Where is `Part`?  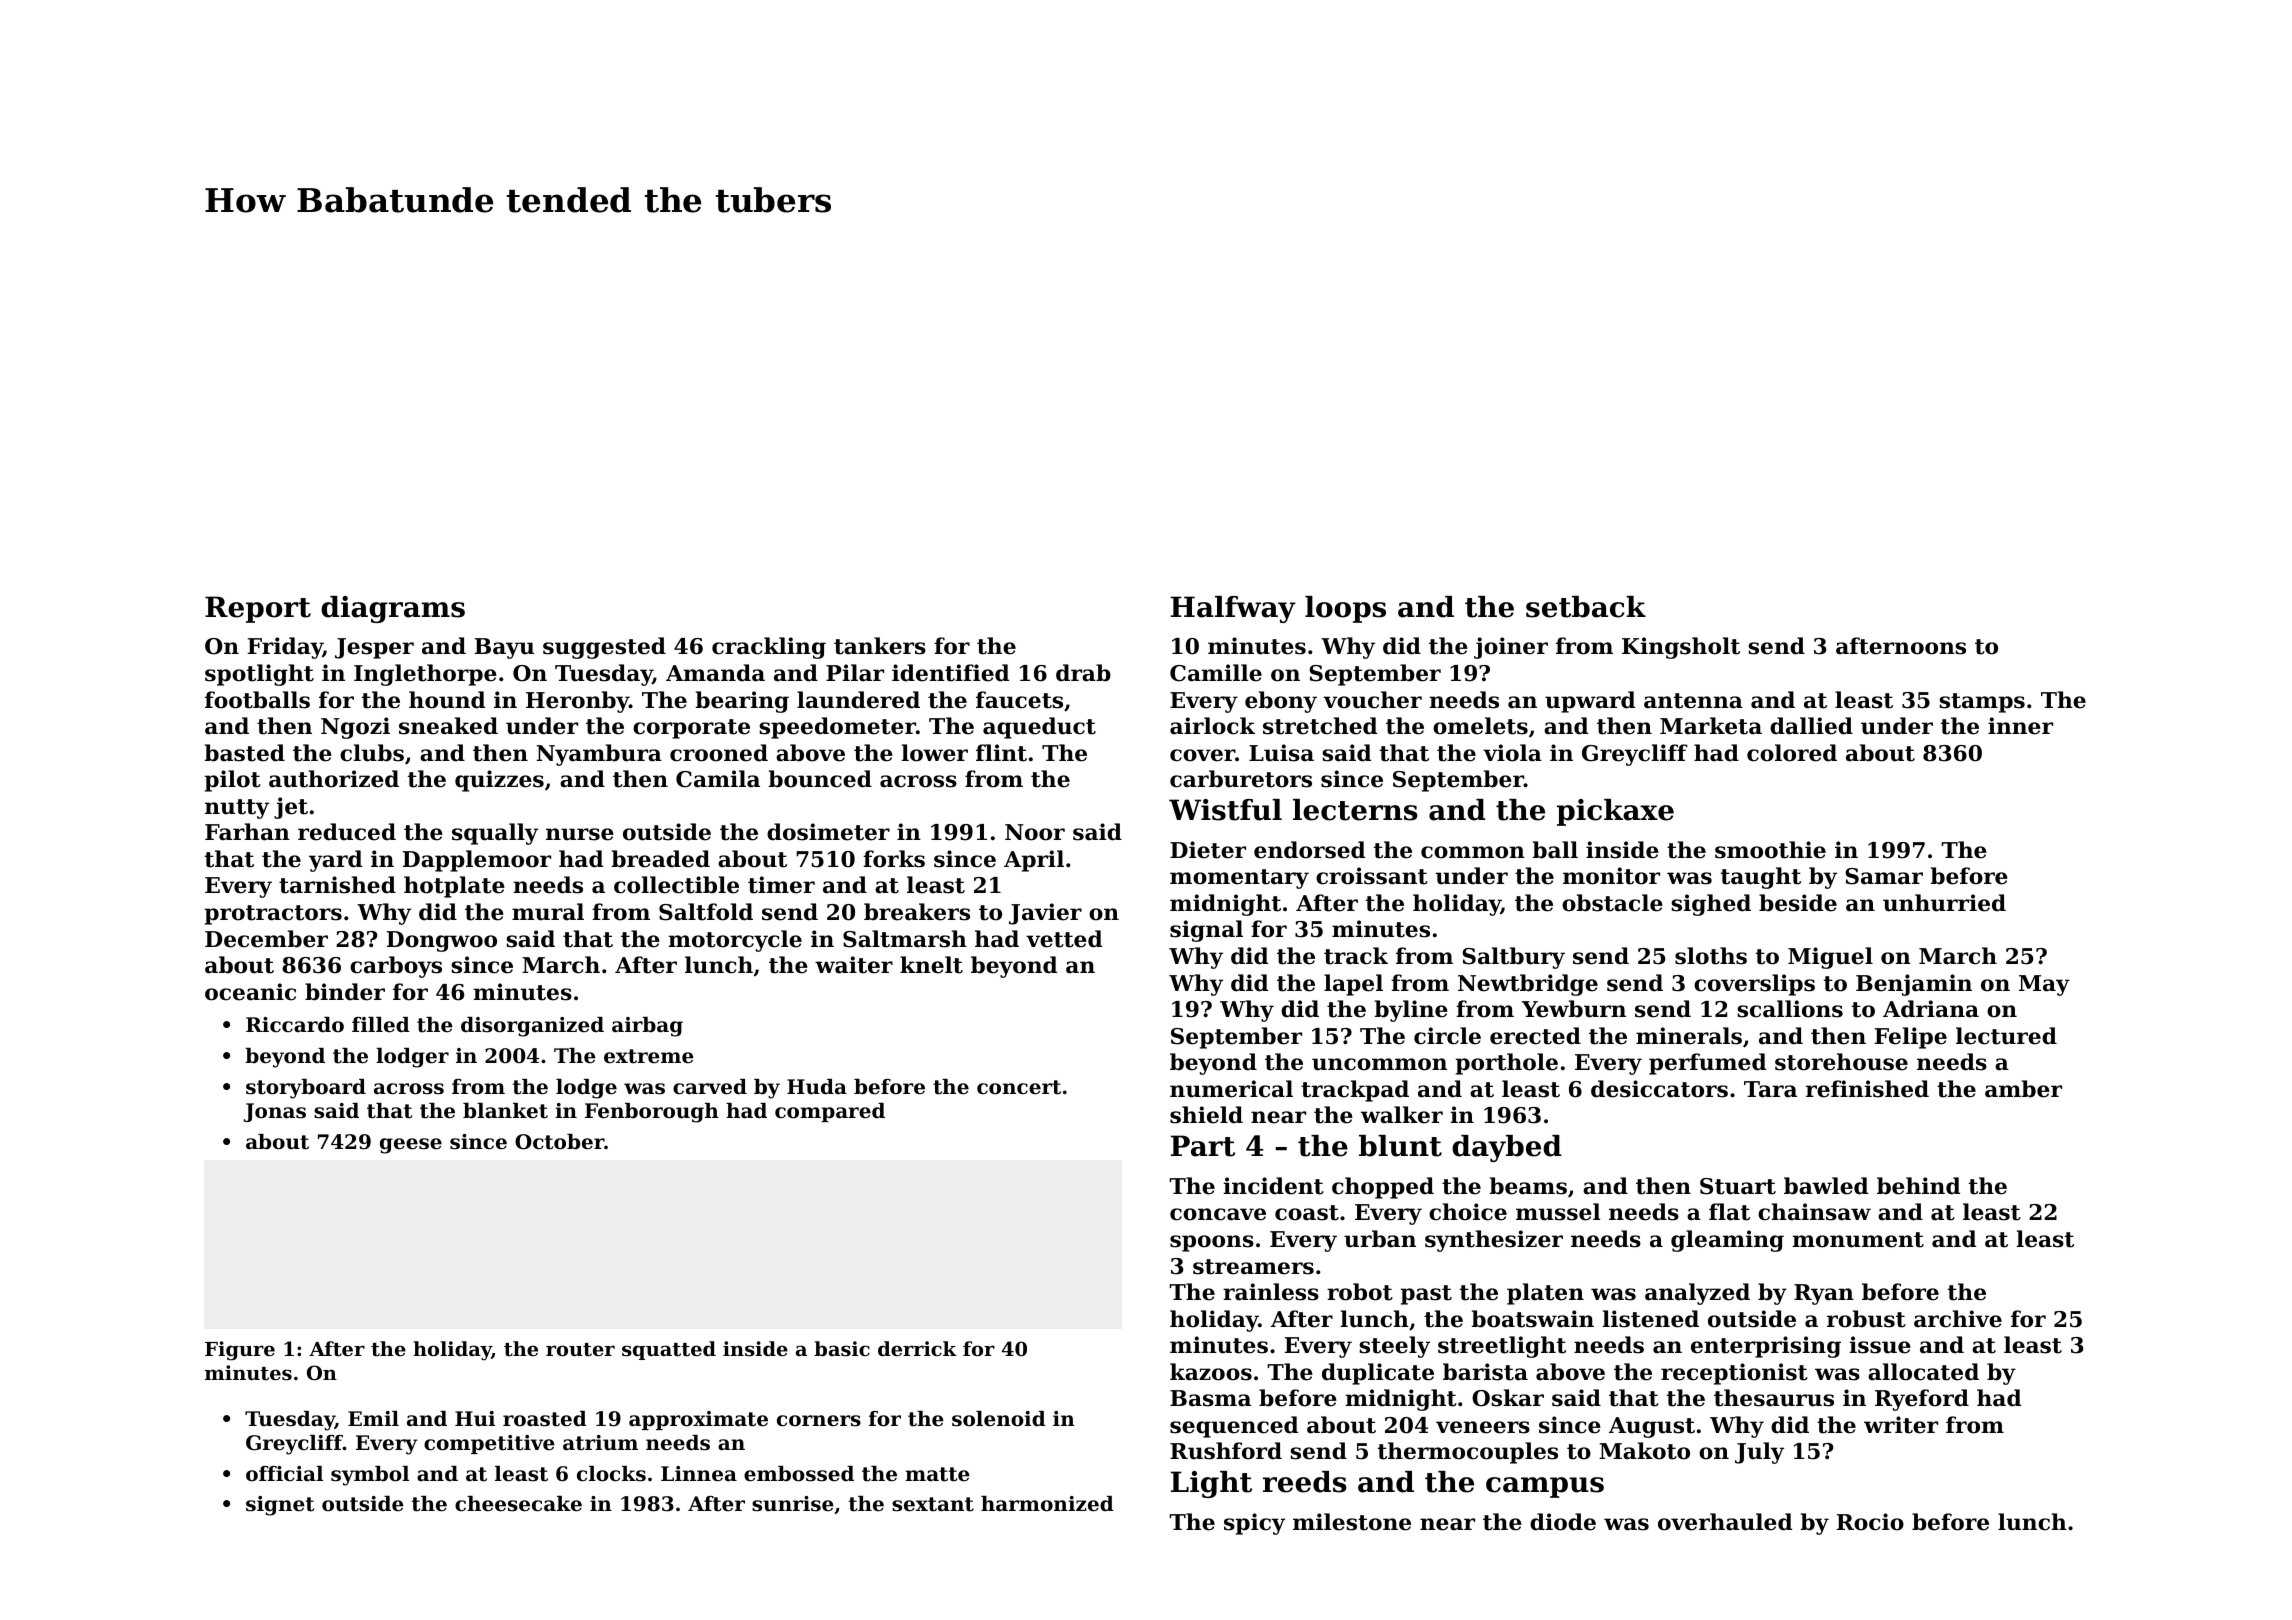 Part is located at coordinates (1203, 1146).
